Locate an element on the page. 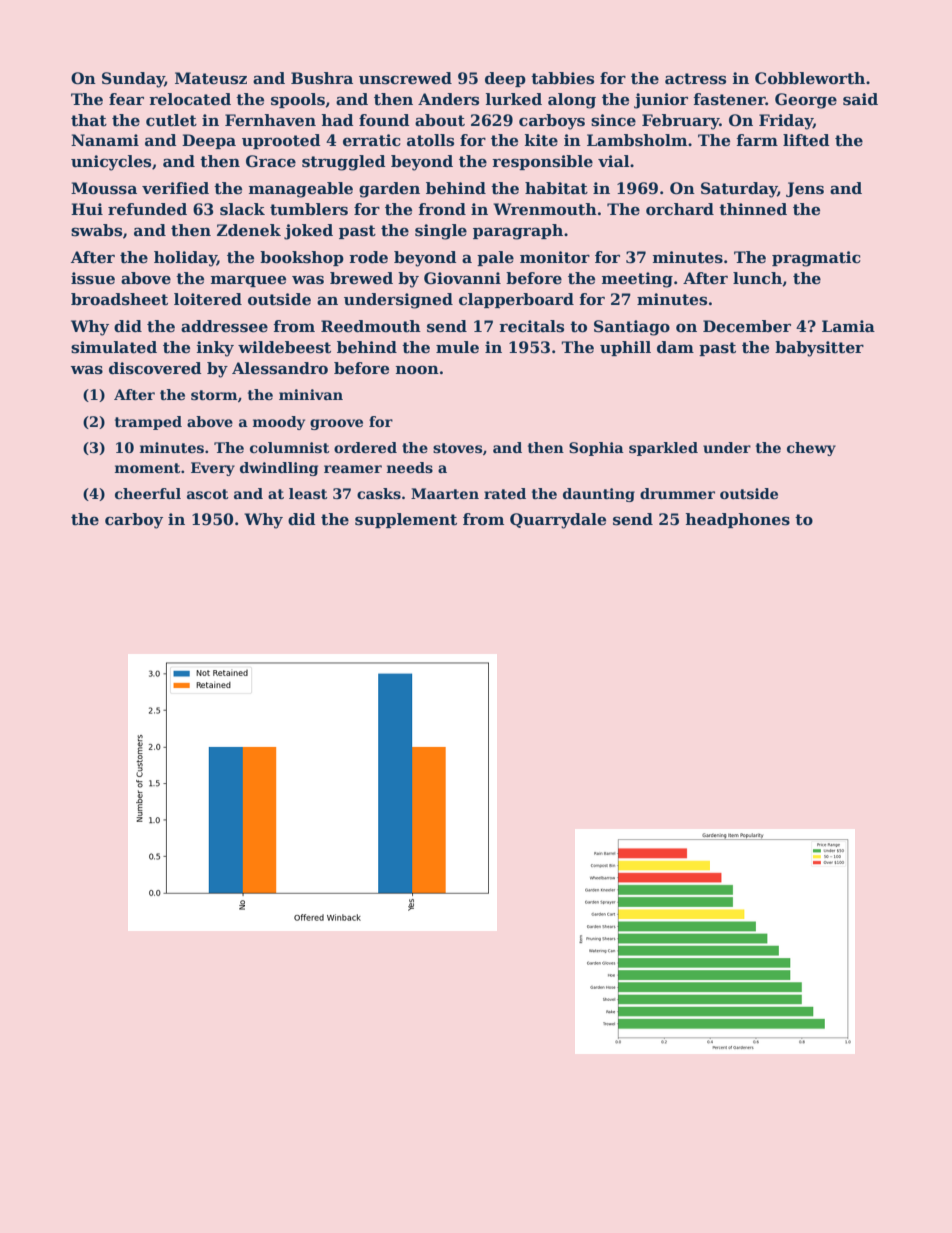 The height and width of the page is (1233, 952). lifted is located at coordinates (806, 140).
